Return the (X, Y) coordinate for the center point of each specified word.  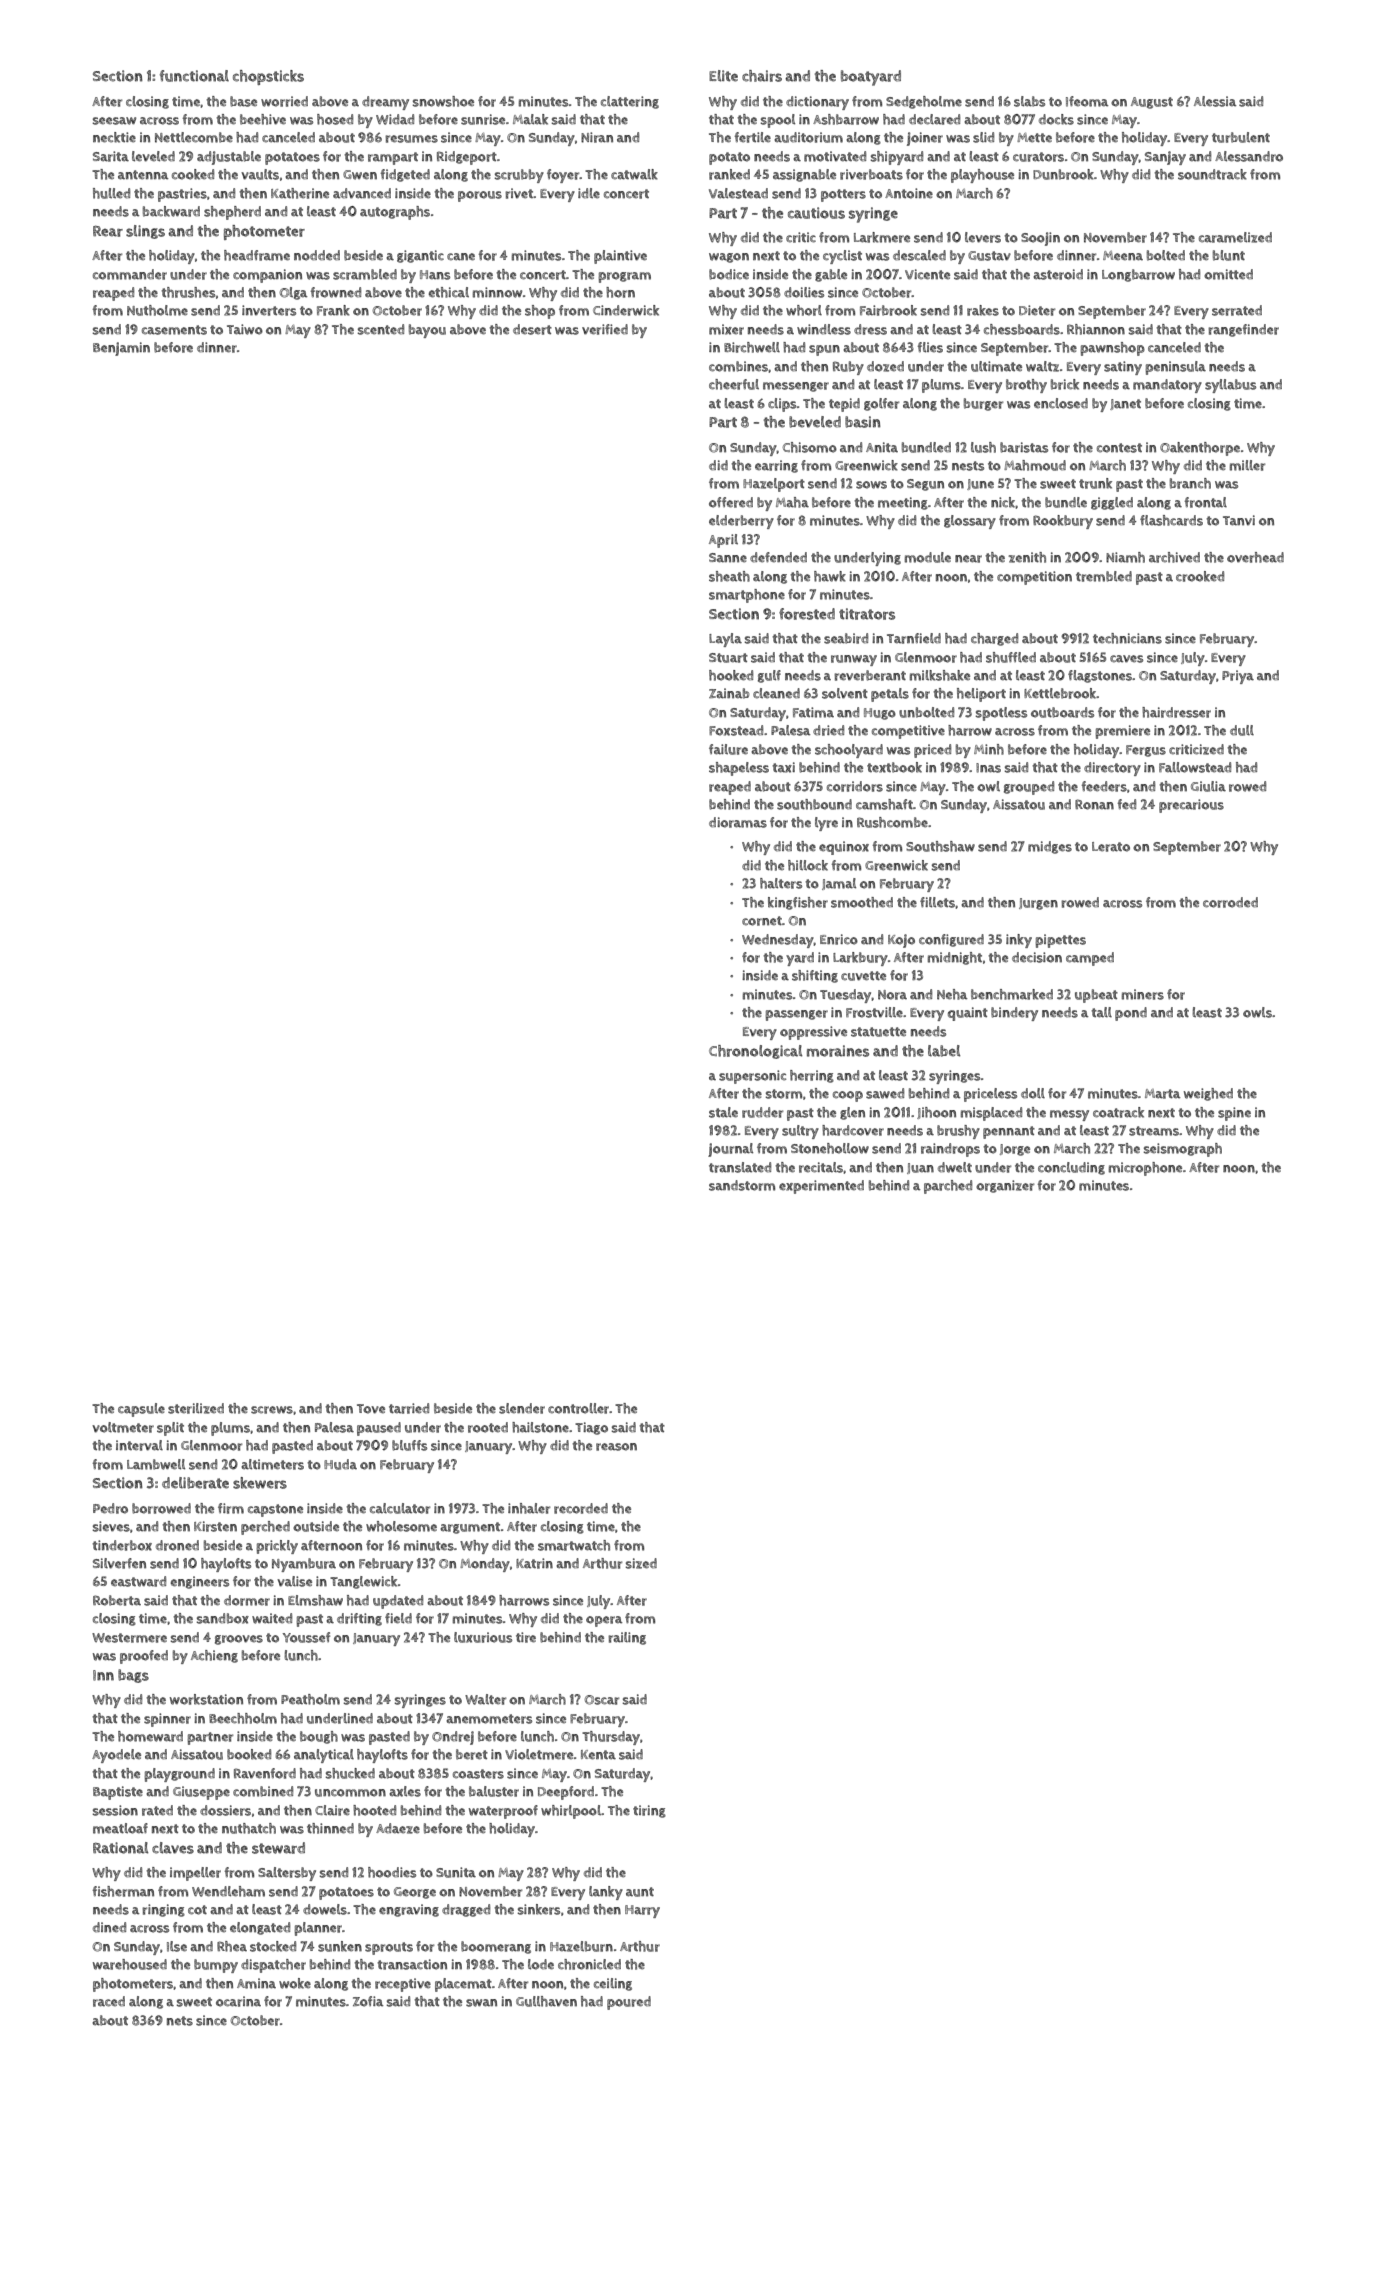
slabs (1029, 101)
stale (723, 1112)
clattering (630, 102)
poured (629, 2003)
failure (728, 749)
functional (194, 76)
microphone (1145, 1169)
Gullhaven (546, 2001)
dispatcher (273, 1966)
